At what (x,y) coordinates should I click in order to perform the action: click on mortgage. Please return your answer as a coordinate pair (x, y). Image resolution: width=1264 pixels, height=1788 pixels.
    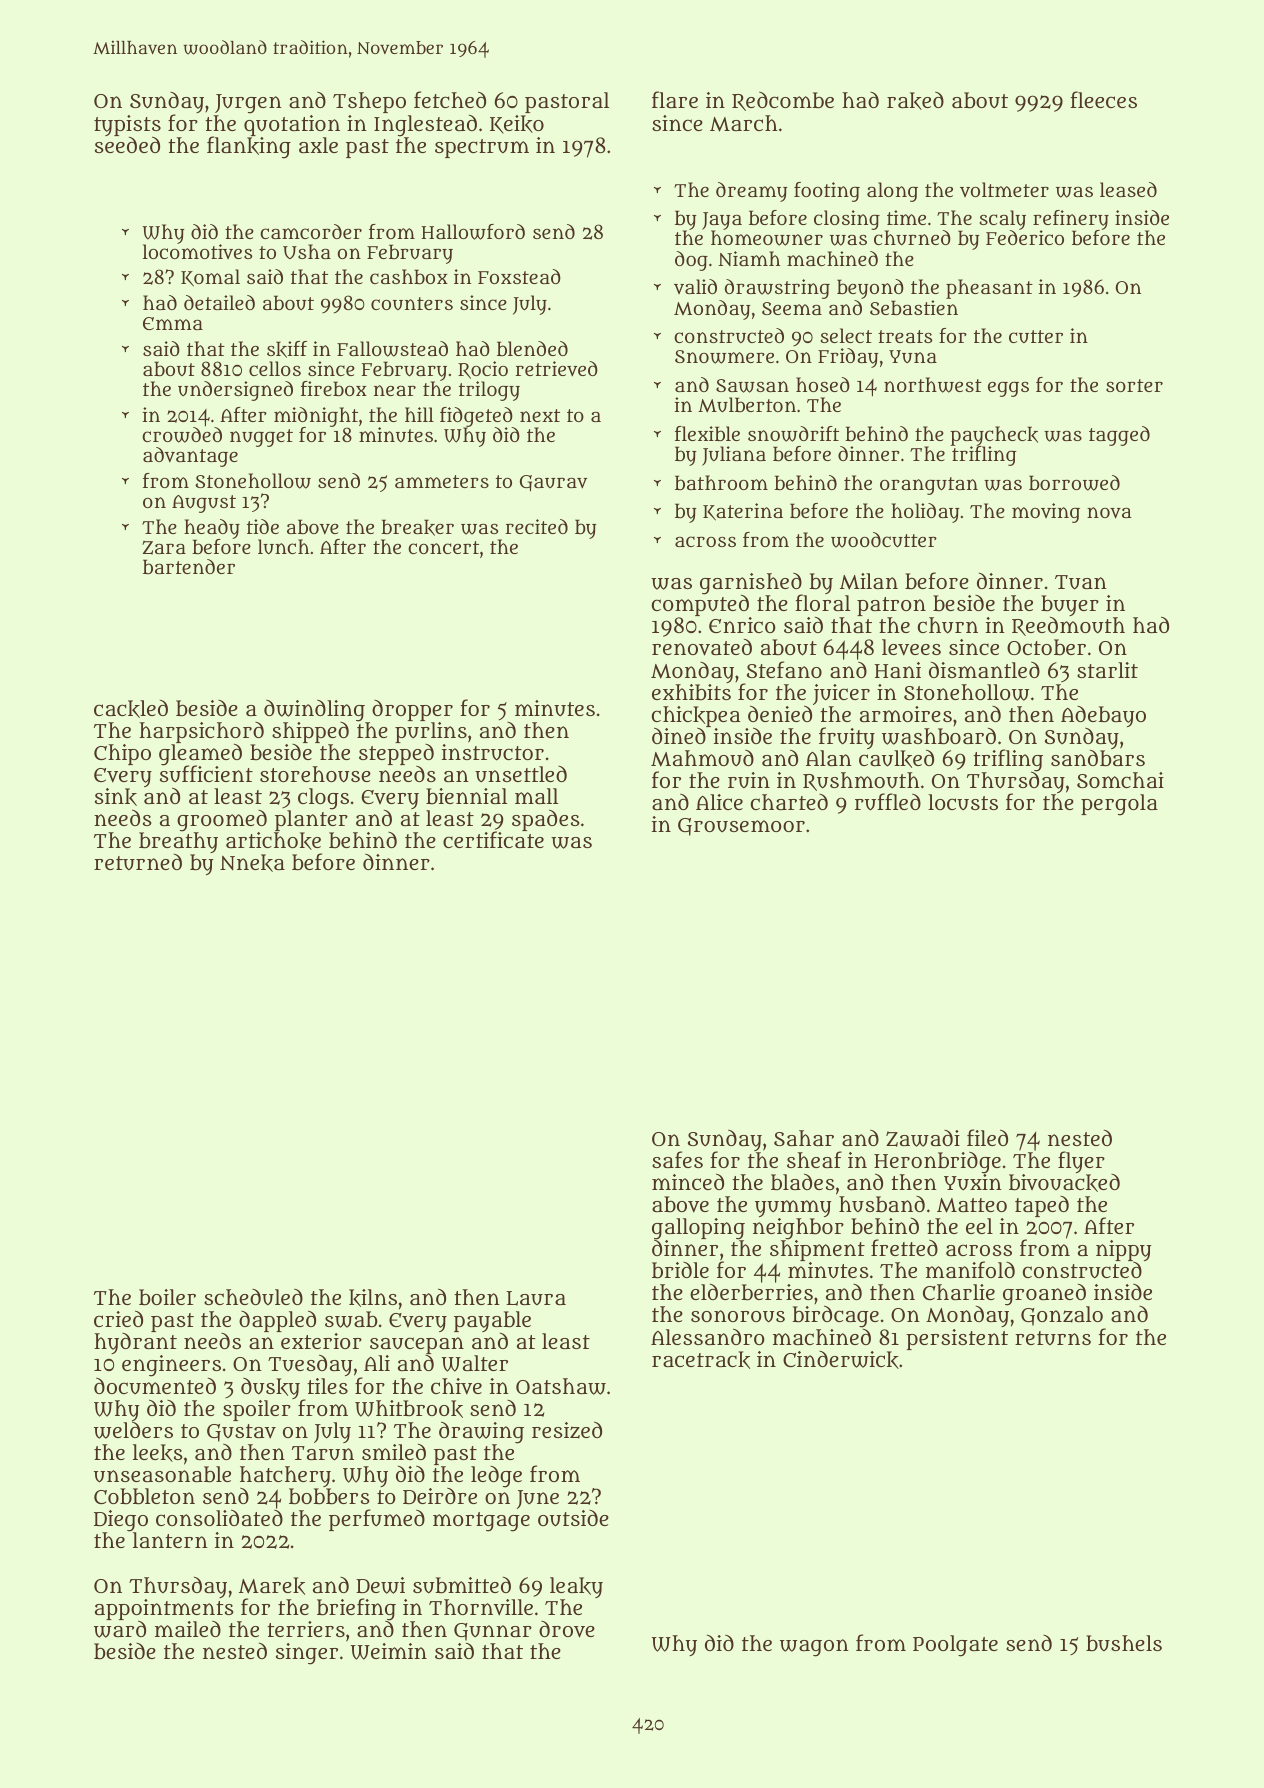
    Looking at the image, I should click on (481, 1522).
